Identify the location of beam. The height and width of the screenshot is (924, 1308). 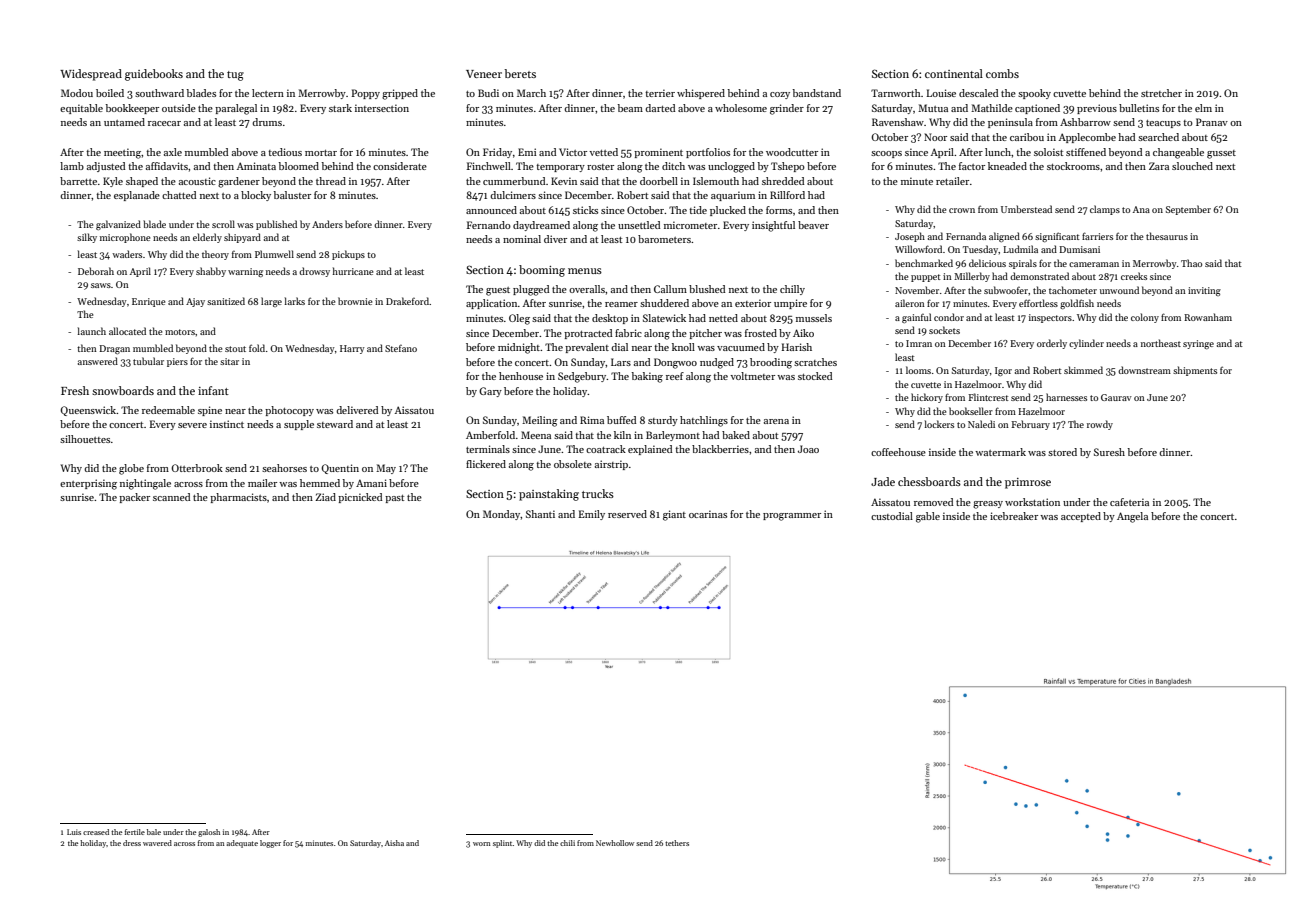
(630, 108).
